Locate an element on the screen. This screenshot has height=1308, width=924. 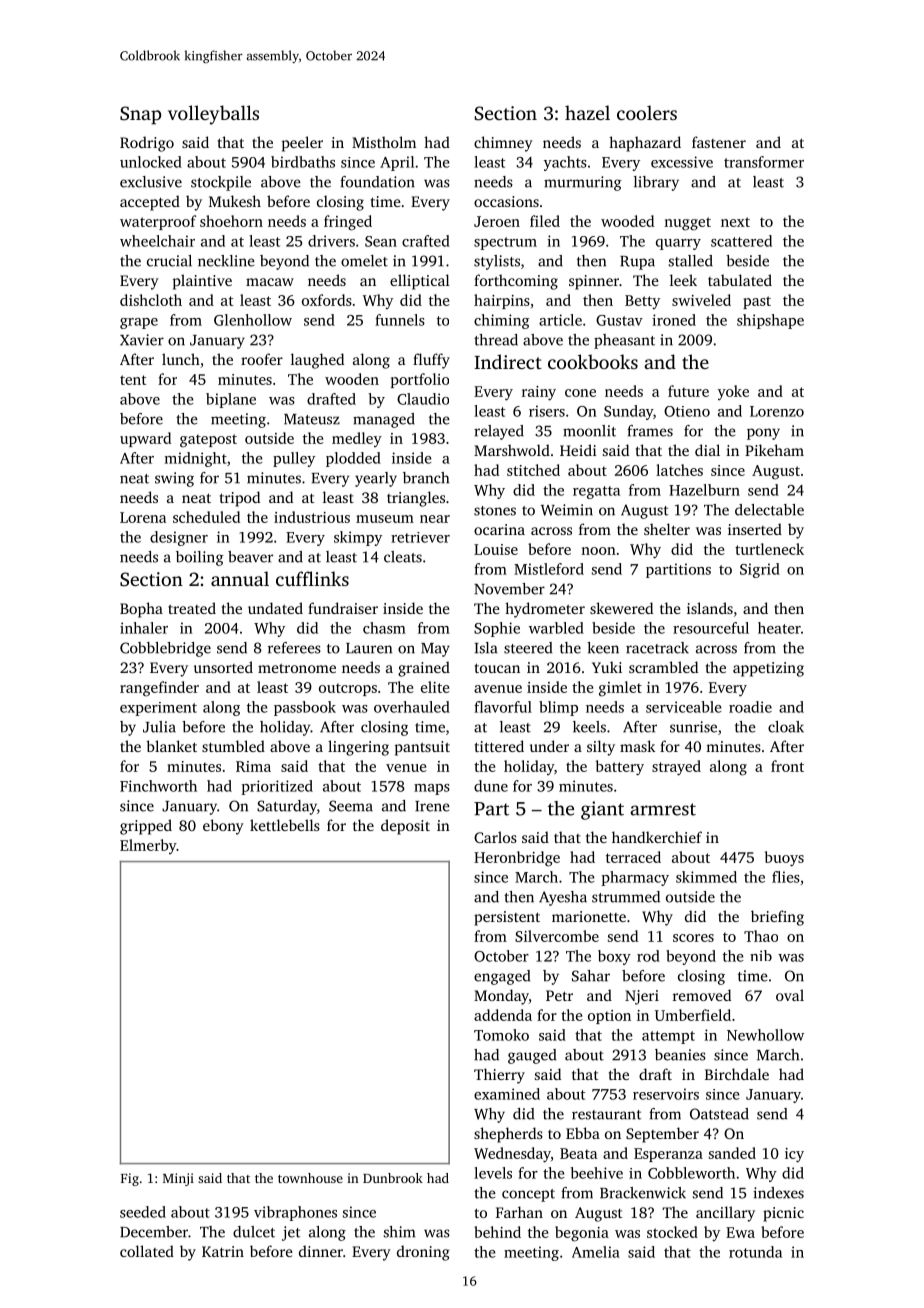
Dunbrook is located at coordinates (393, 1178).
